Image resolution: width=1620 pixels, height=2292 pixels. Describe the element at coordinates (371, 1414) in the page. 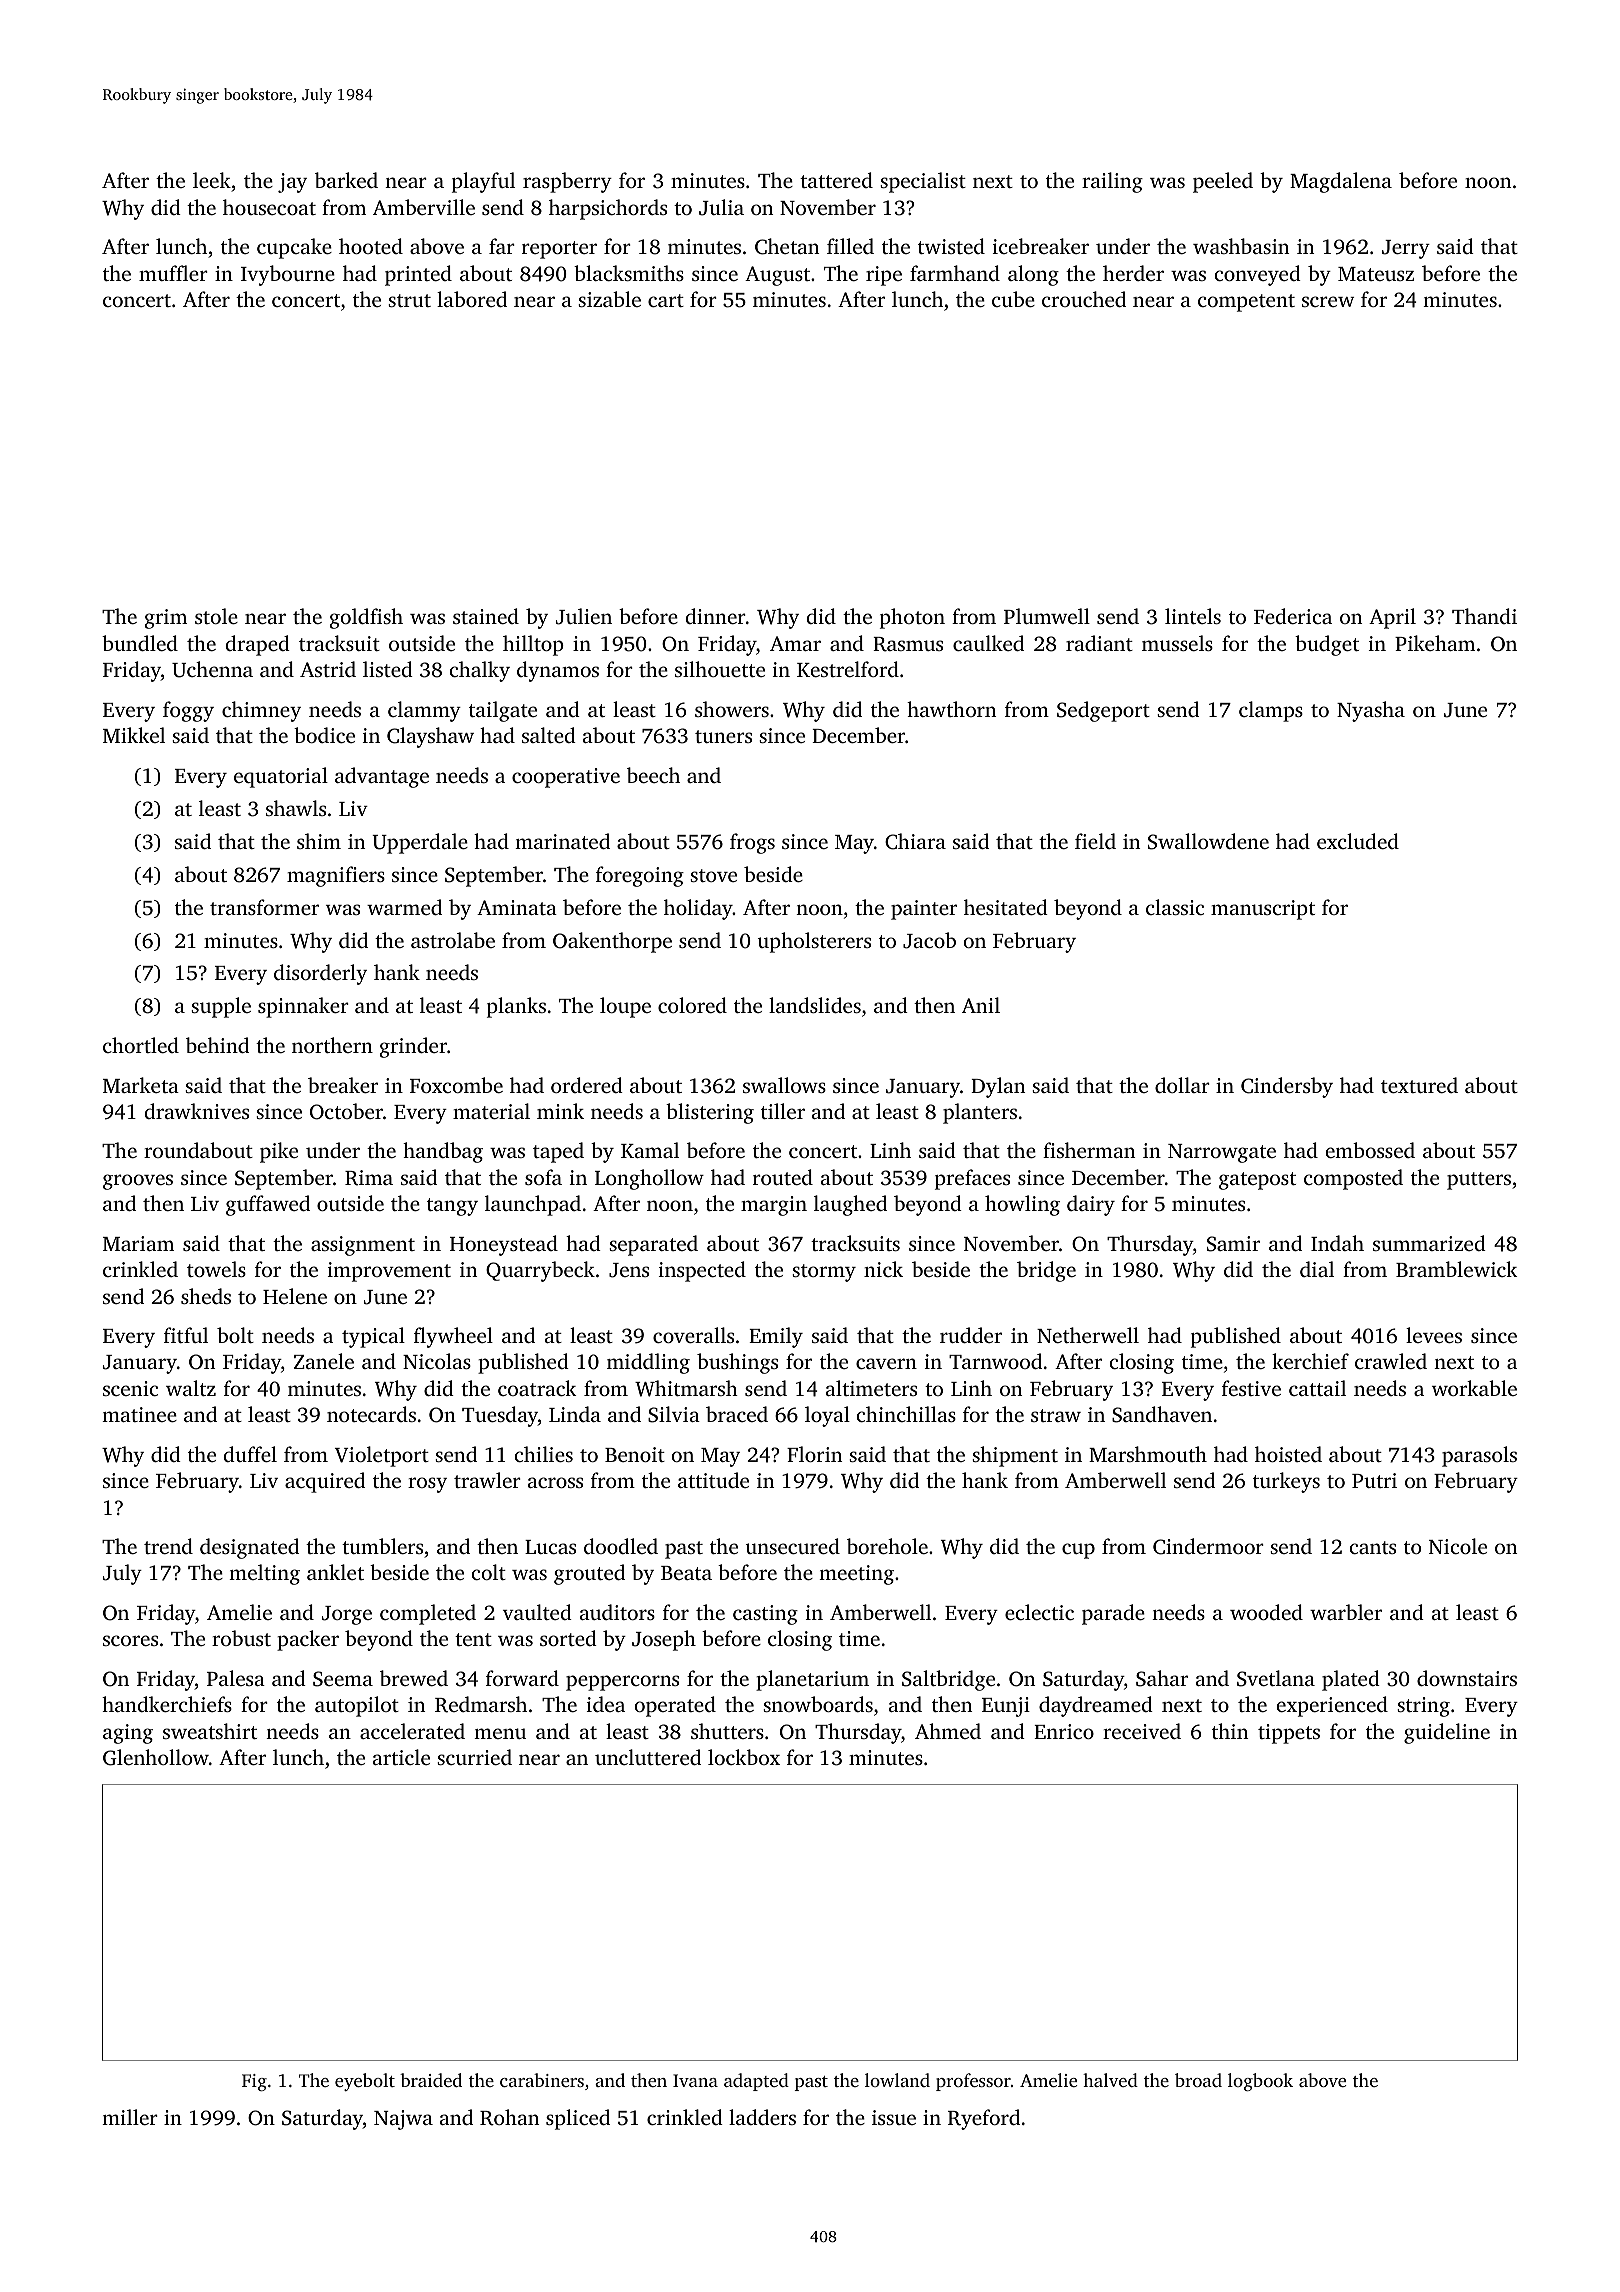

I see `notecards` at that location.
